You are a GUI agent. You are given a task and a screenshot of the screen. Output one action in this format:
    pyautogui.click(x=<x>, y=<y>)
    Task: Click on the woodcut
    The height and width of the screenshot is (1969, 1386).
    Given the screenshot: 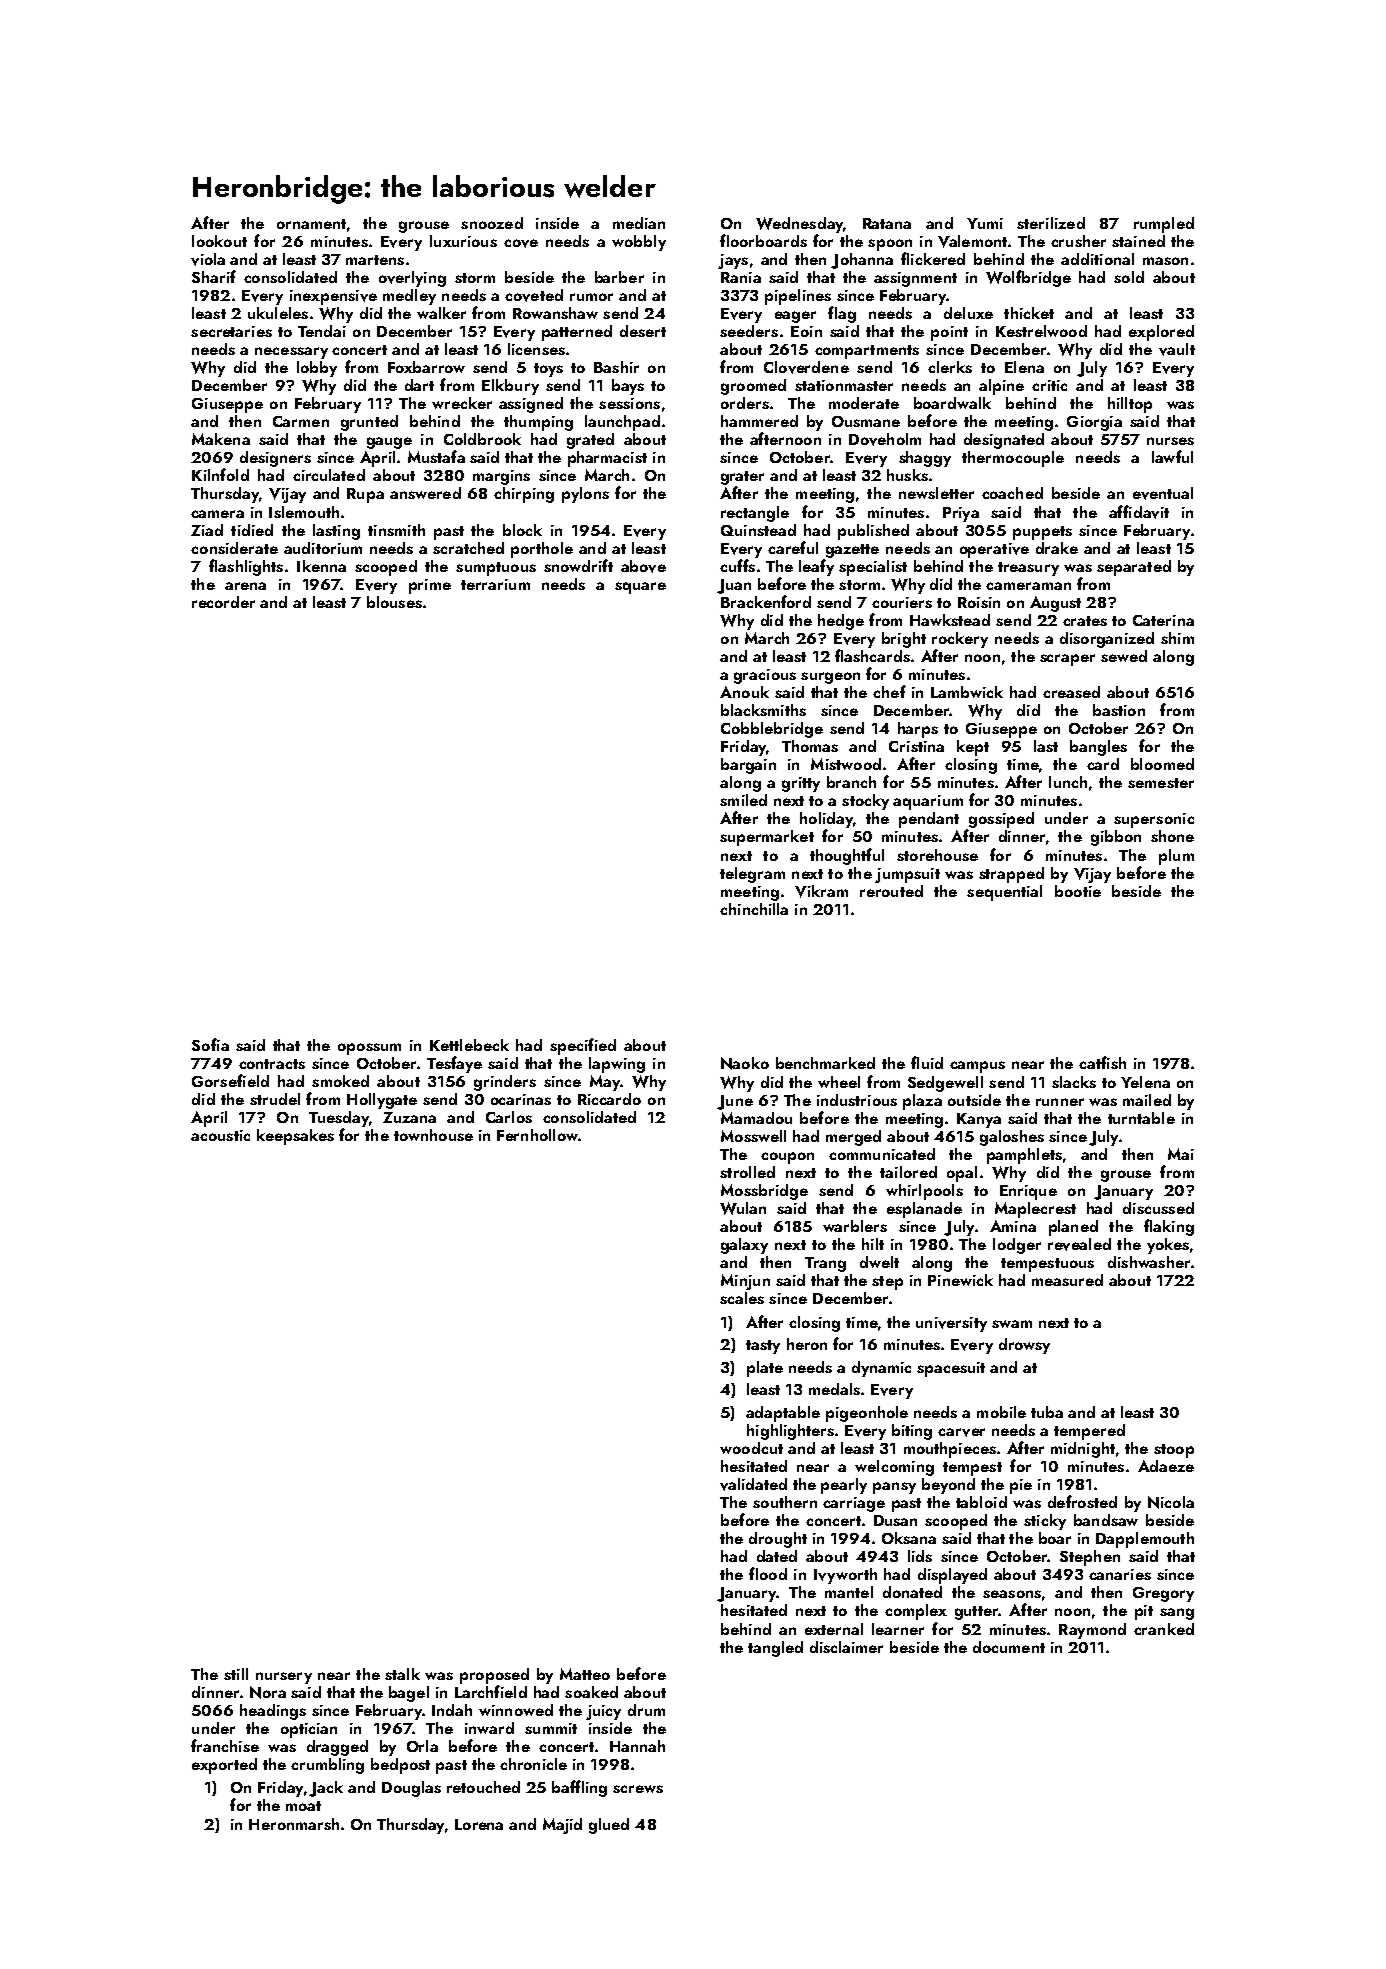 What is the action you would take?
    pyautogui.click(x=751, y=1448)
